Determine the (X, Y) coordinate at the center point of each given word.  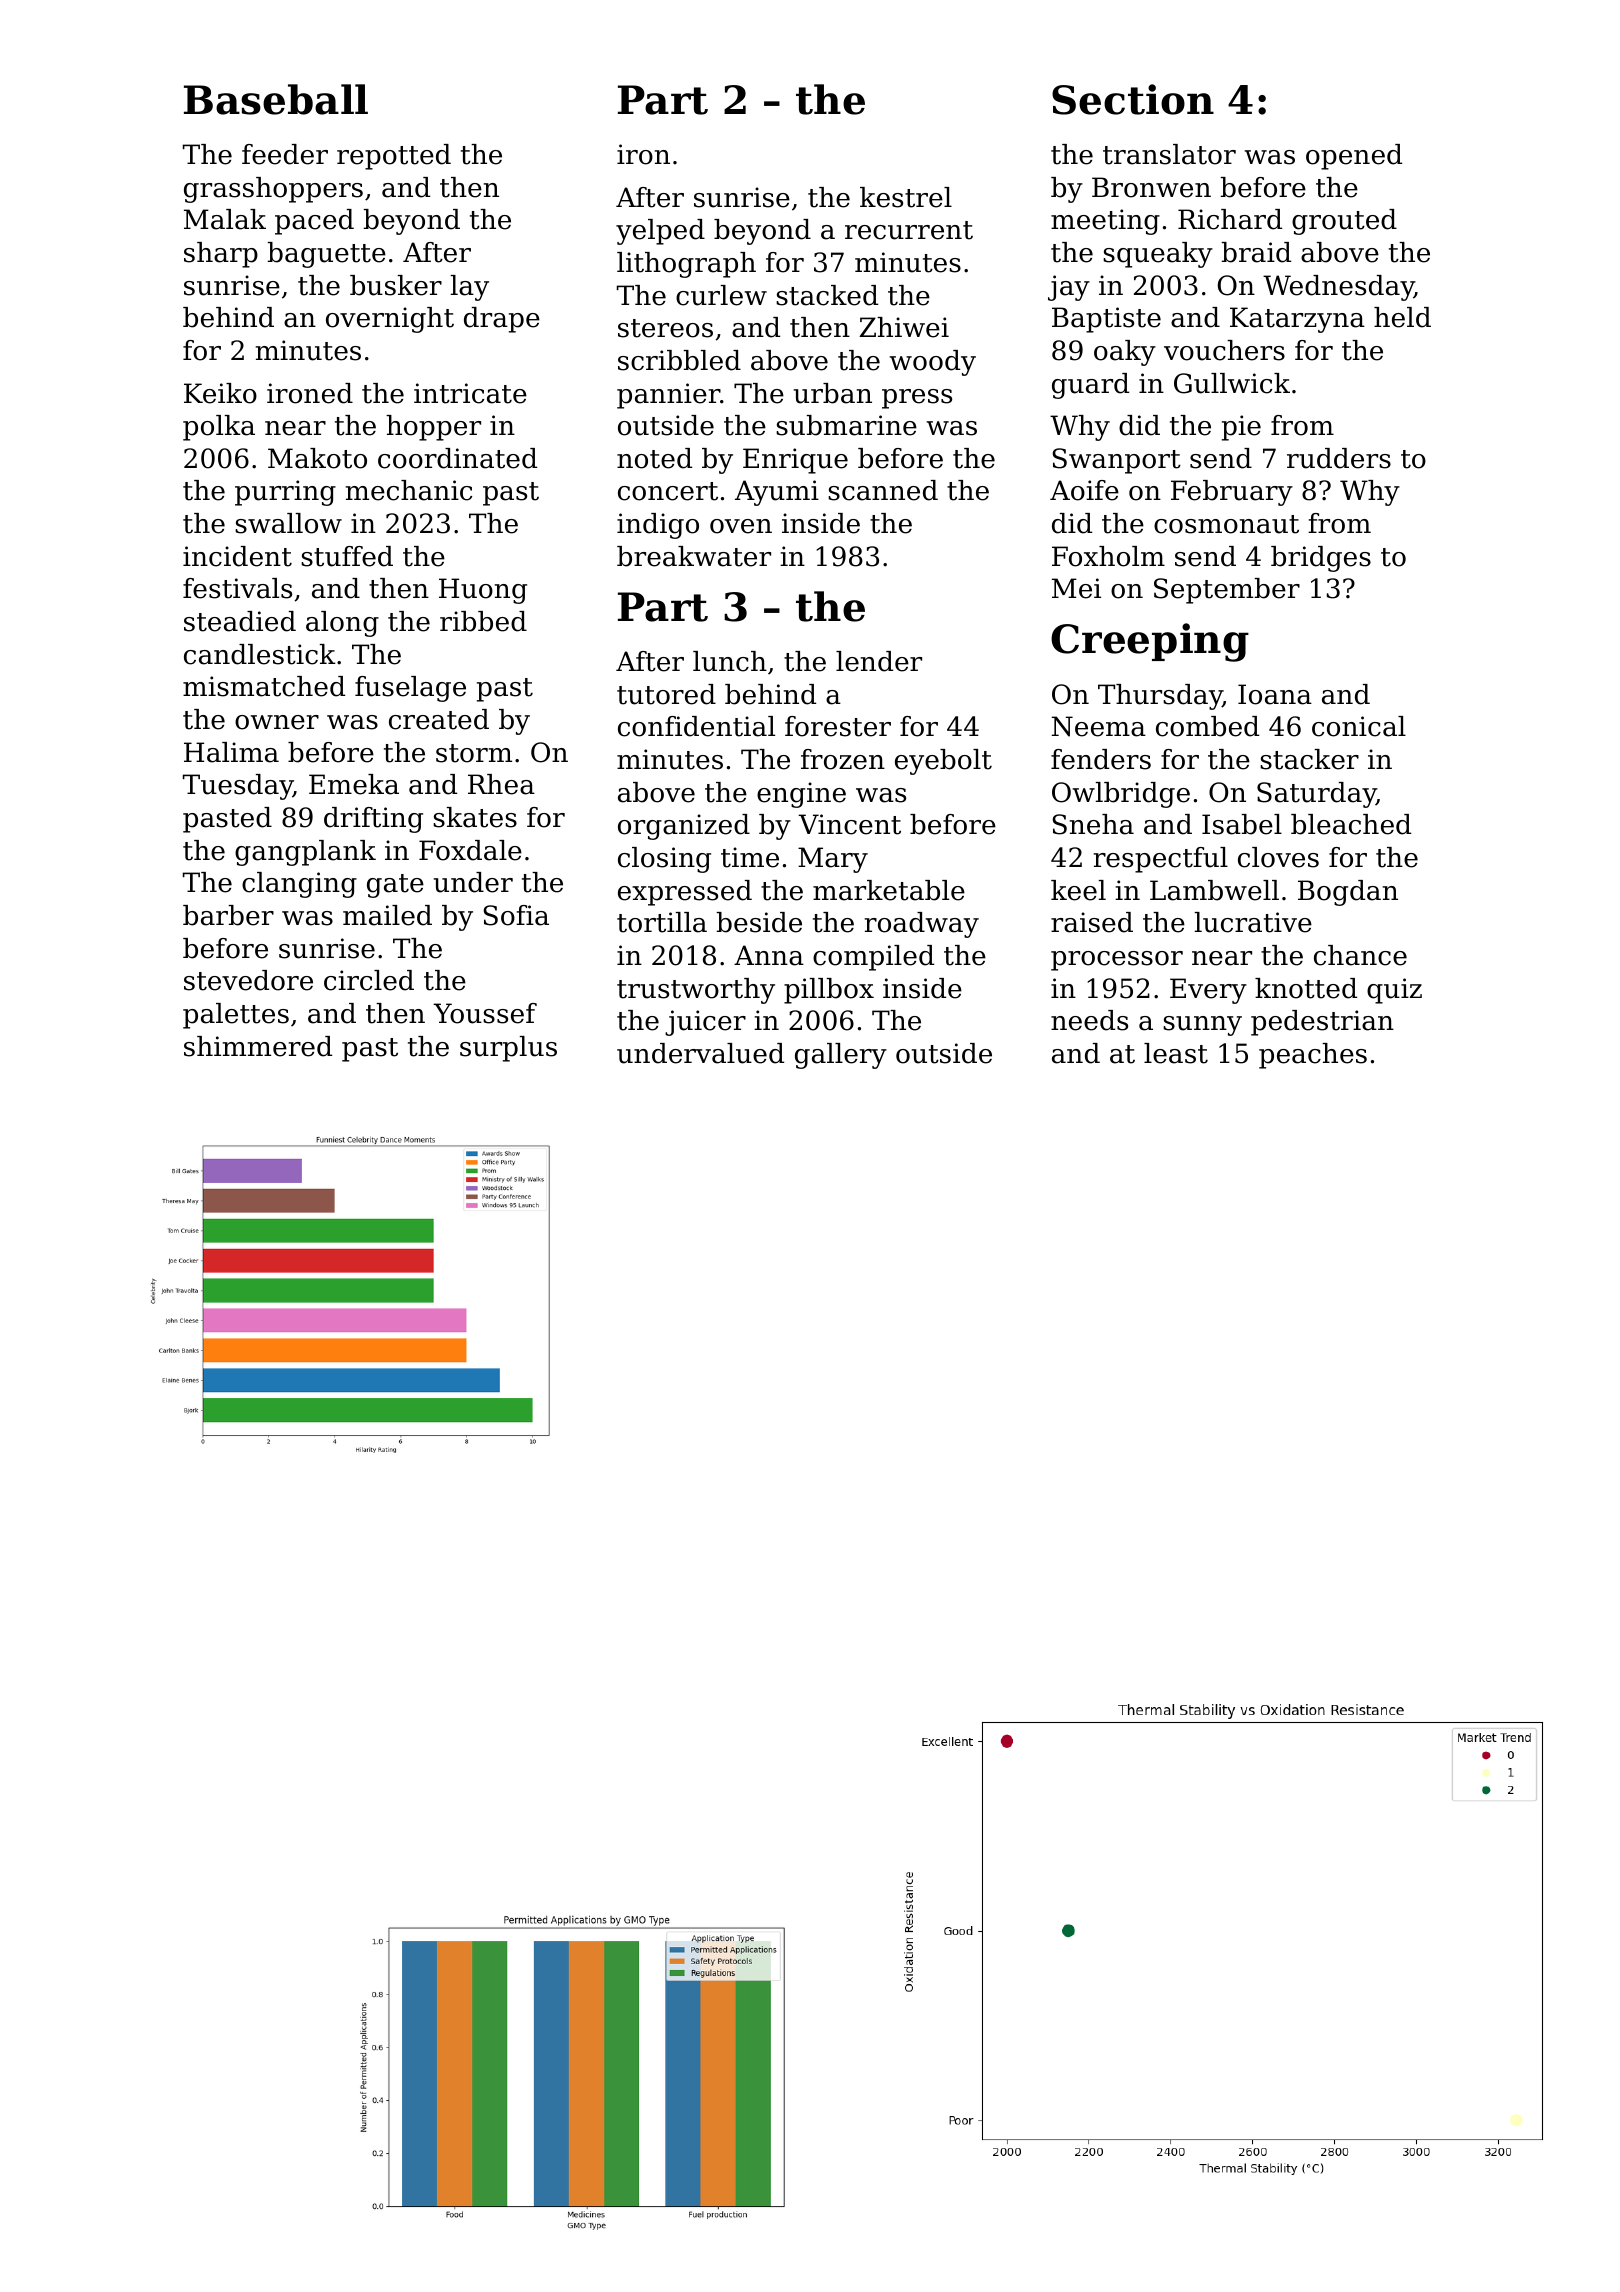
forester (838, 726)
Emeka (354, 784)
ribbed (483, 621)
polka (219, 428)
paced (314, 222)
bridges (1321, 559)
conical (1359, 726)
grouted (1344, 222)
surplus (508, 1049)
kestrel (906, 197)
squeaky (1158, 255)
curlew (721, 295)
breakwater (694, 556)
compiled (873, 958)
